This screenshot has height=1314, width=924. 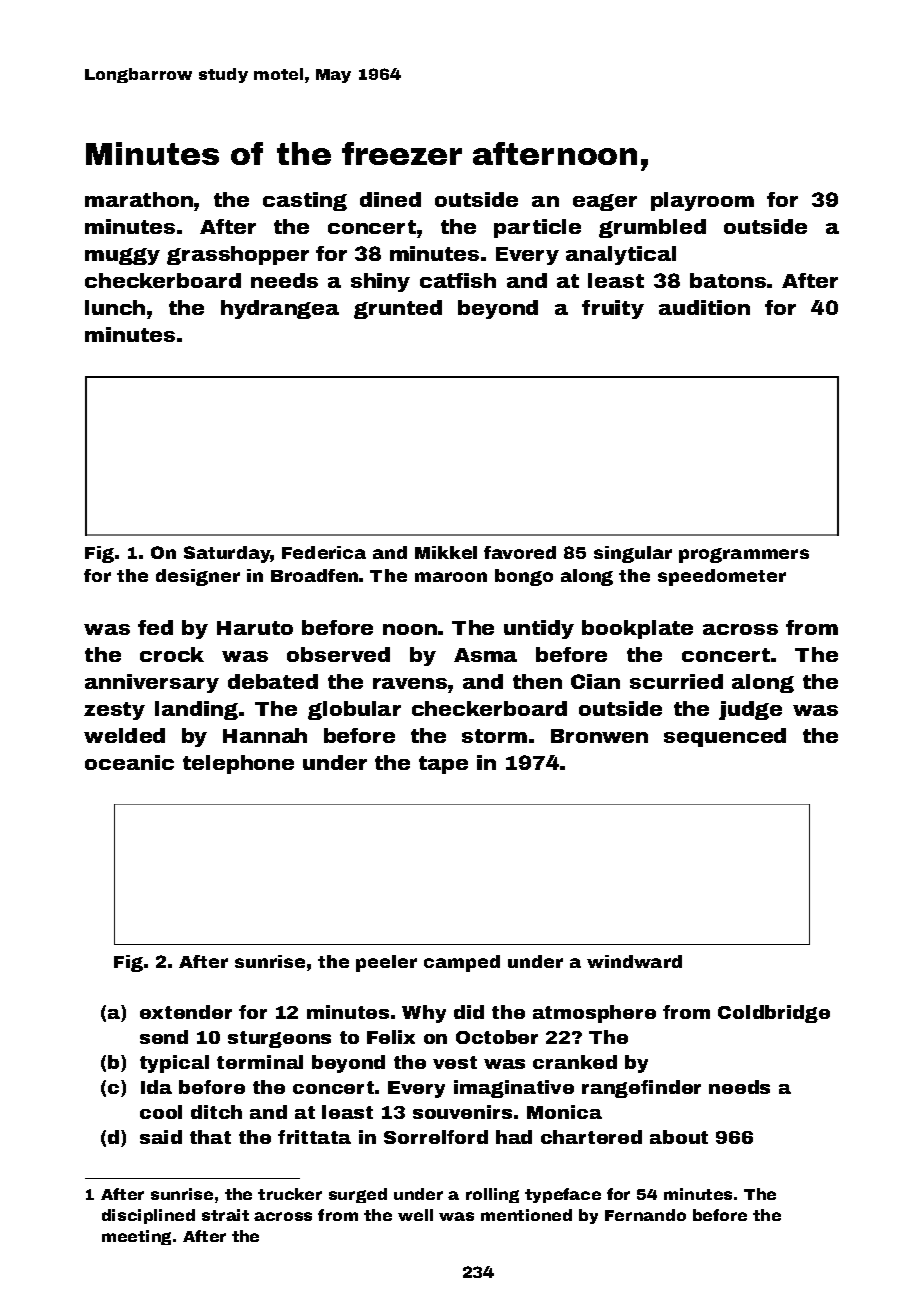 I want to click on batons, so click(x=728, y=280).
